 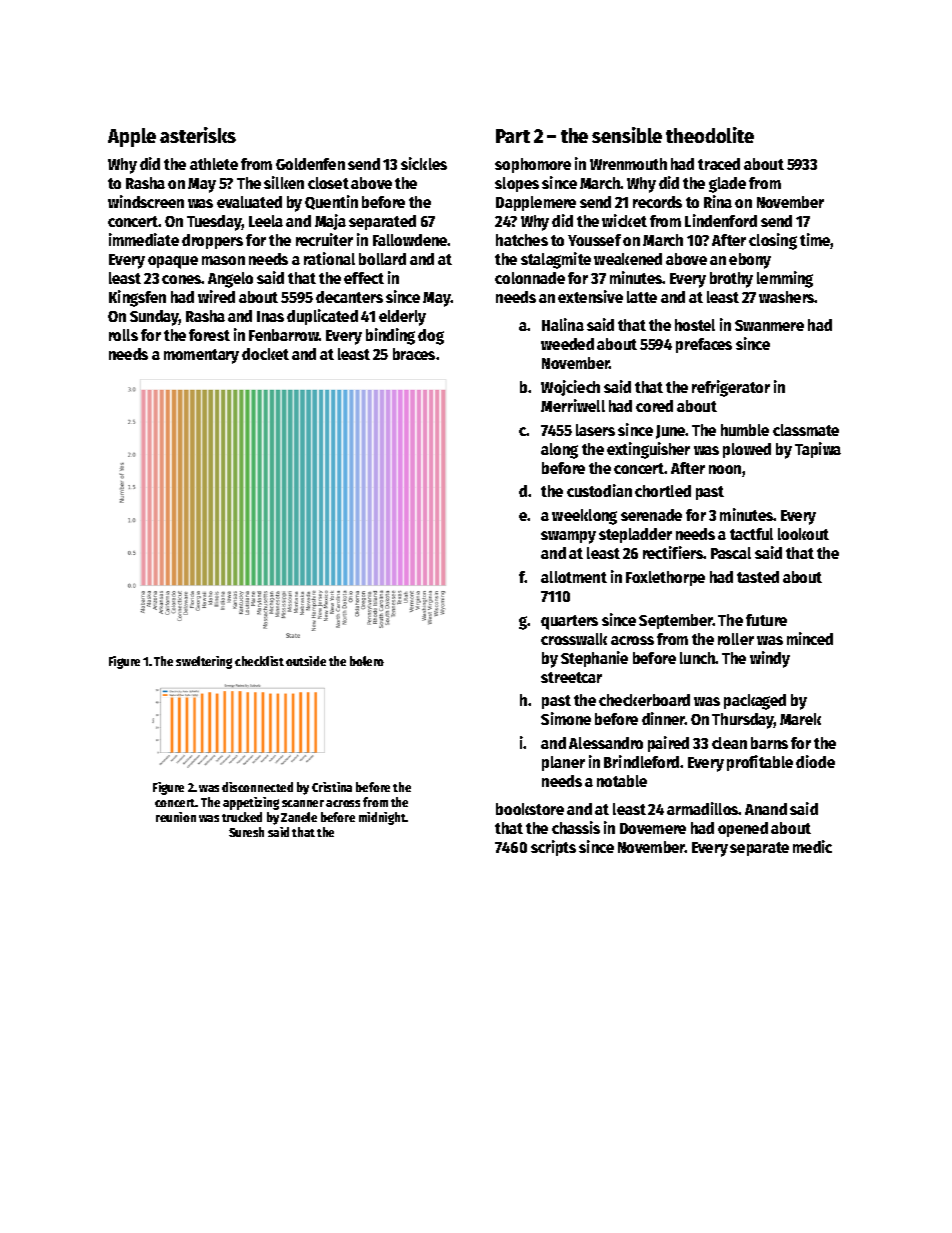 I want to click on sweltering, so click(x=204, y=662).
